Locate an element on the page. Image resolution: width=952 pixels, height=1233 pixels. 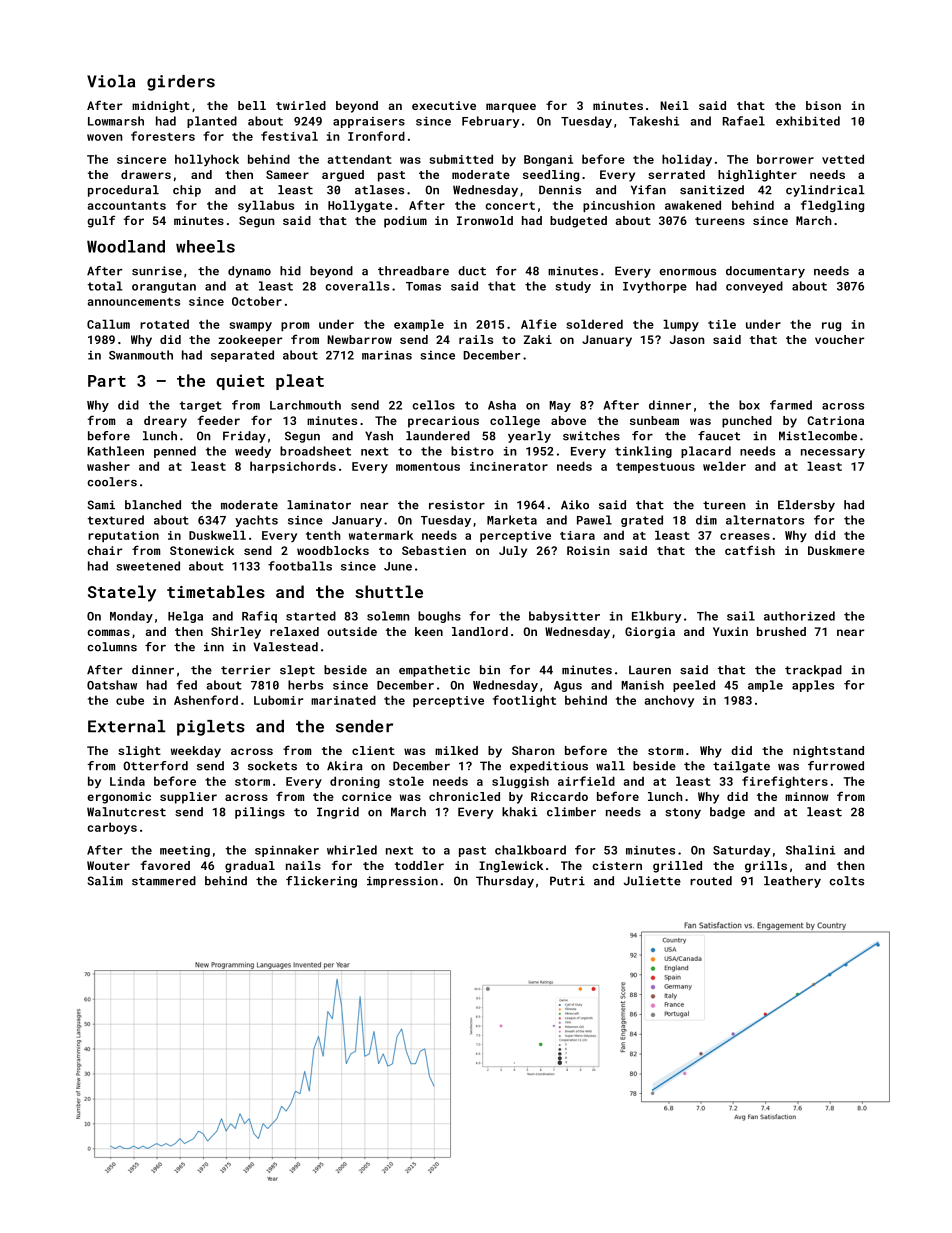
box is located at coordinates (749, 405).
